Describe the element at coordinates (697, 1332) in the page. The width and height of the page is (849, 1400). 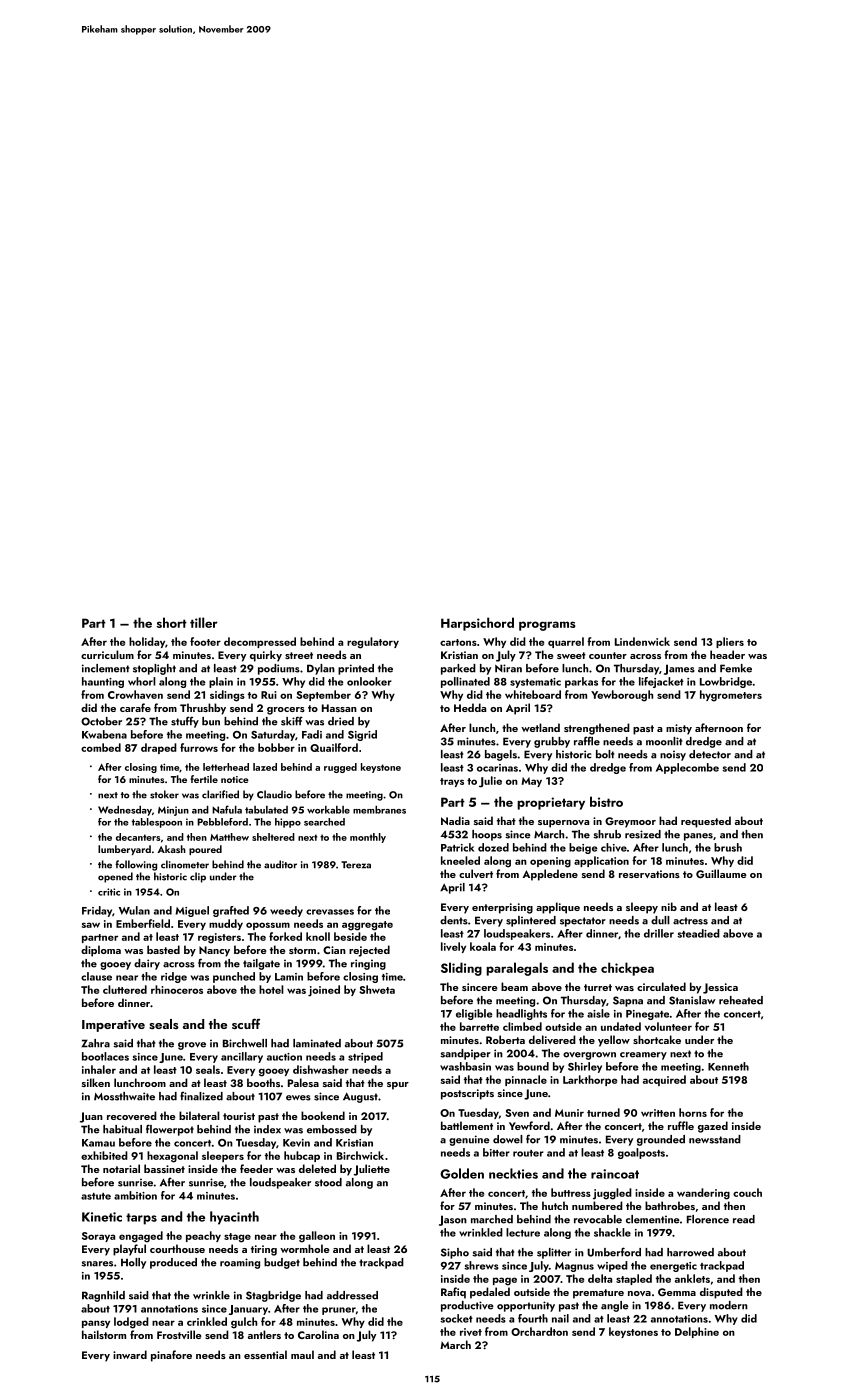
I see `Delphine` at that location.
